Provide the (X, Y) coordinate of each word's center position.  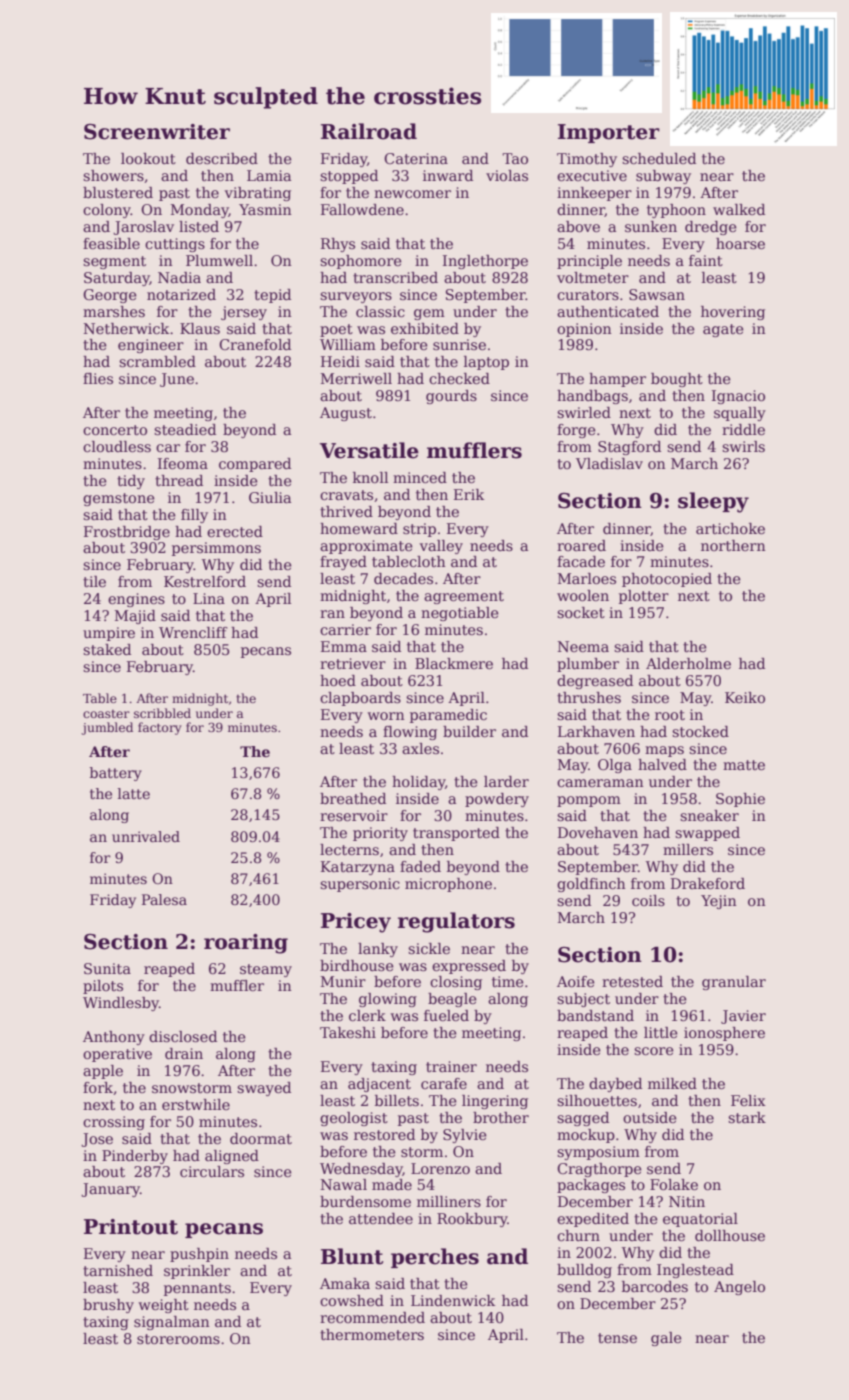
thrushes (589, 697)
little (661, 1032)
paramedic (448, 716)
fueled (446, 1015)
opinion (584, 330)
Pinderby (135, 1157)
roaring (246, 944)
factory (160, 728)
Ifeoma (183, 463)
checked (459, 378)
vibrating (258, 194)
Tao (515, 158)
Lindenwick (453, 1300)
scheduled (659, 158)
